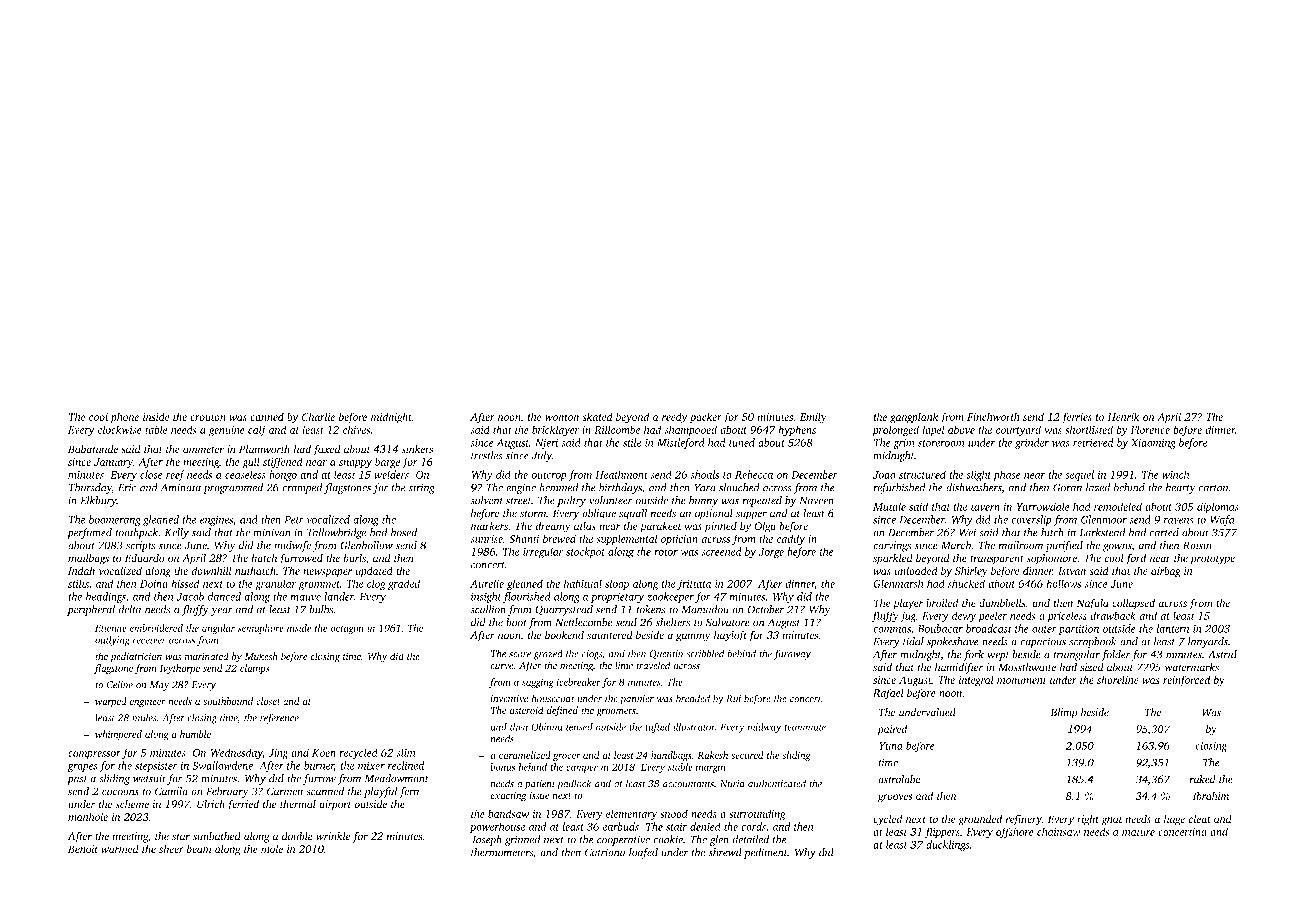 This page has height=924, width=1308. Describe the element at coordinates (966, 583) in the page. I see `shucked` at that location.
